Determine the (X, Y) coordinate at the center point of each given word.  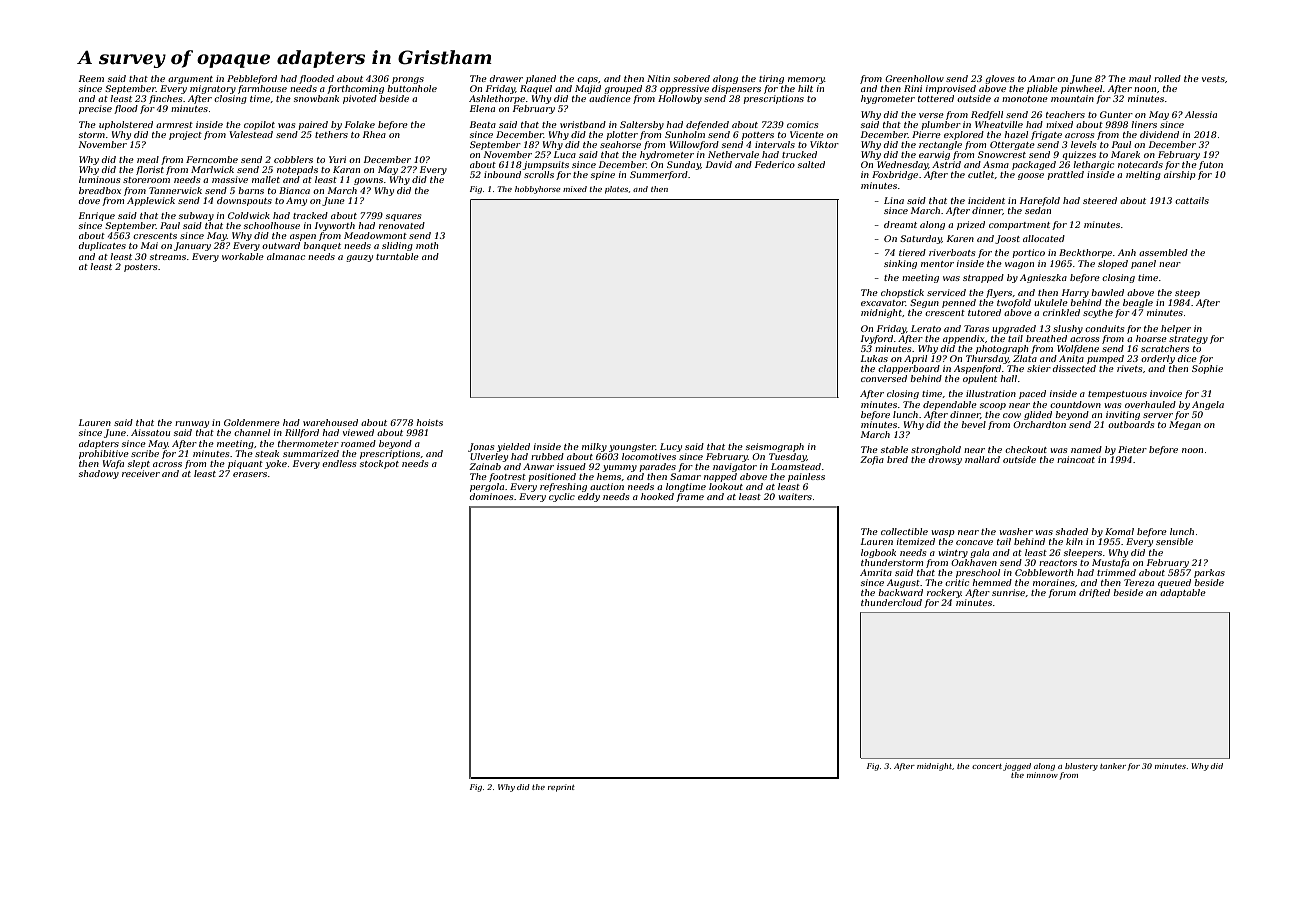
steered (1100, 200)
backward (900, 592)
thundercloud (891, 602)
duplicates (102, 246)
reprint (561, 788)
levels (1083, 144)
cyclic (562, 497)
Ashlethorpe (497, 99)
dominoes (491, 496)
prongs (408, 80)
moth (427, 245)
